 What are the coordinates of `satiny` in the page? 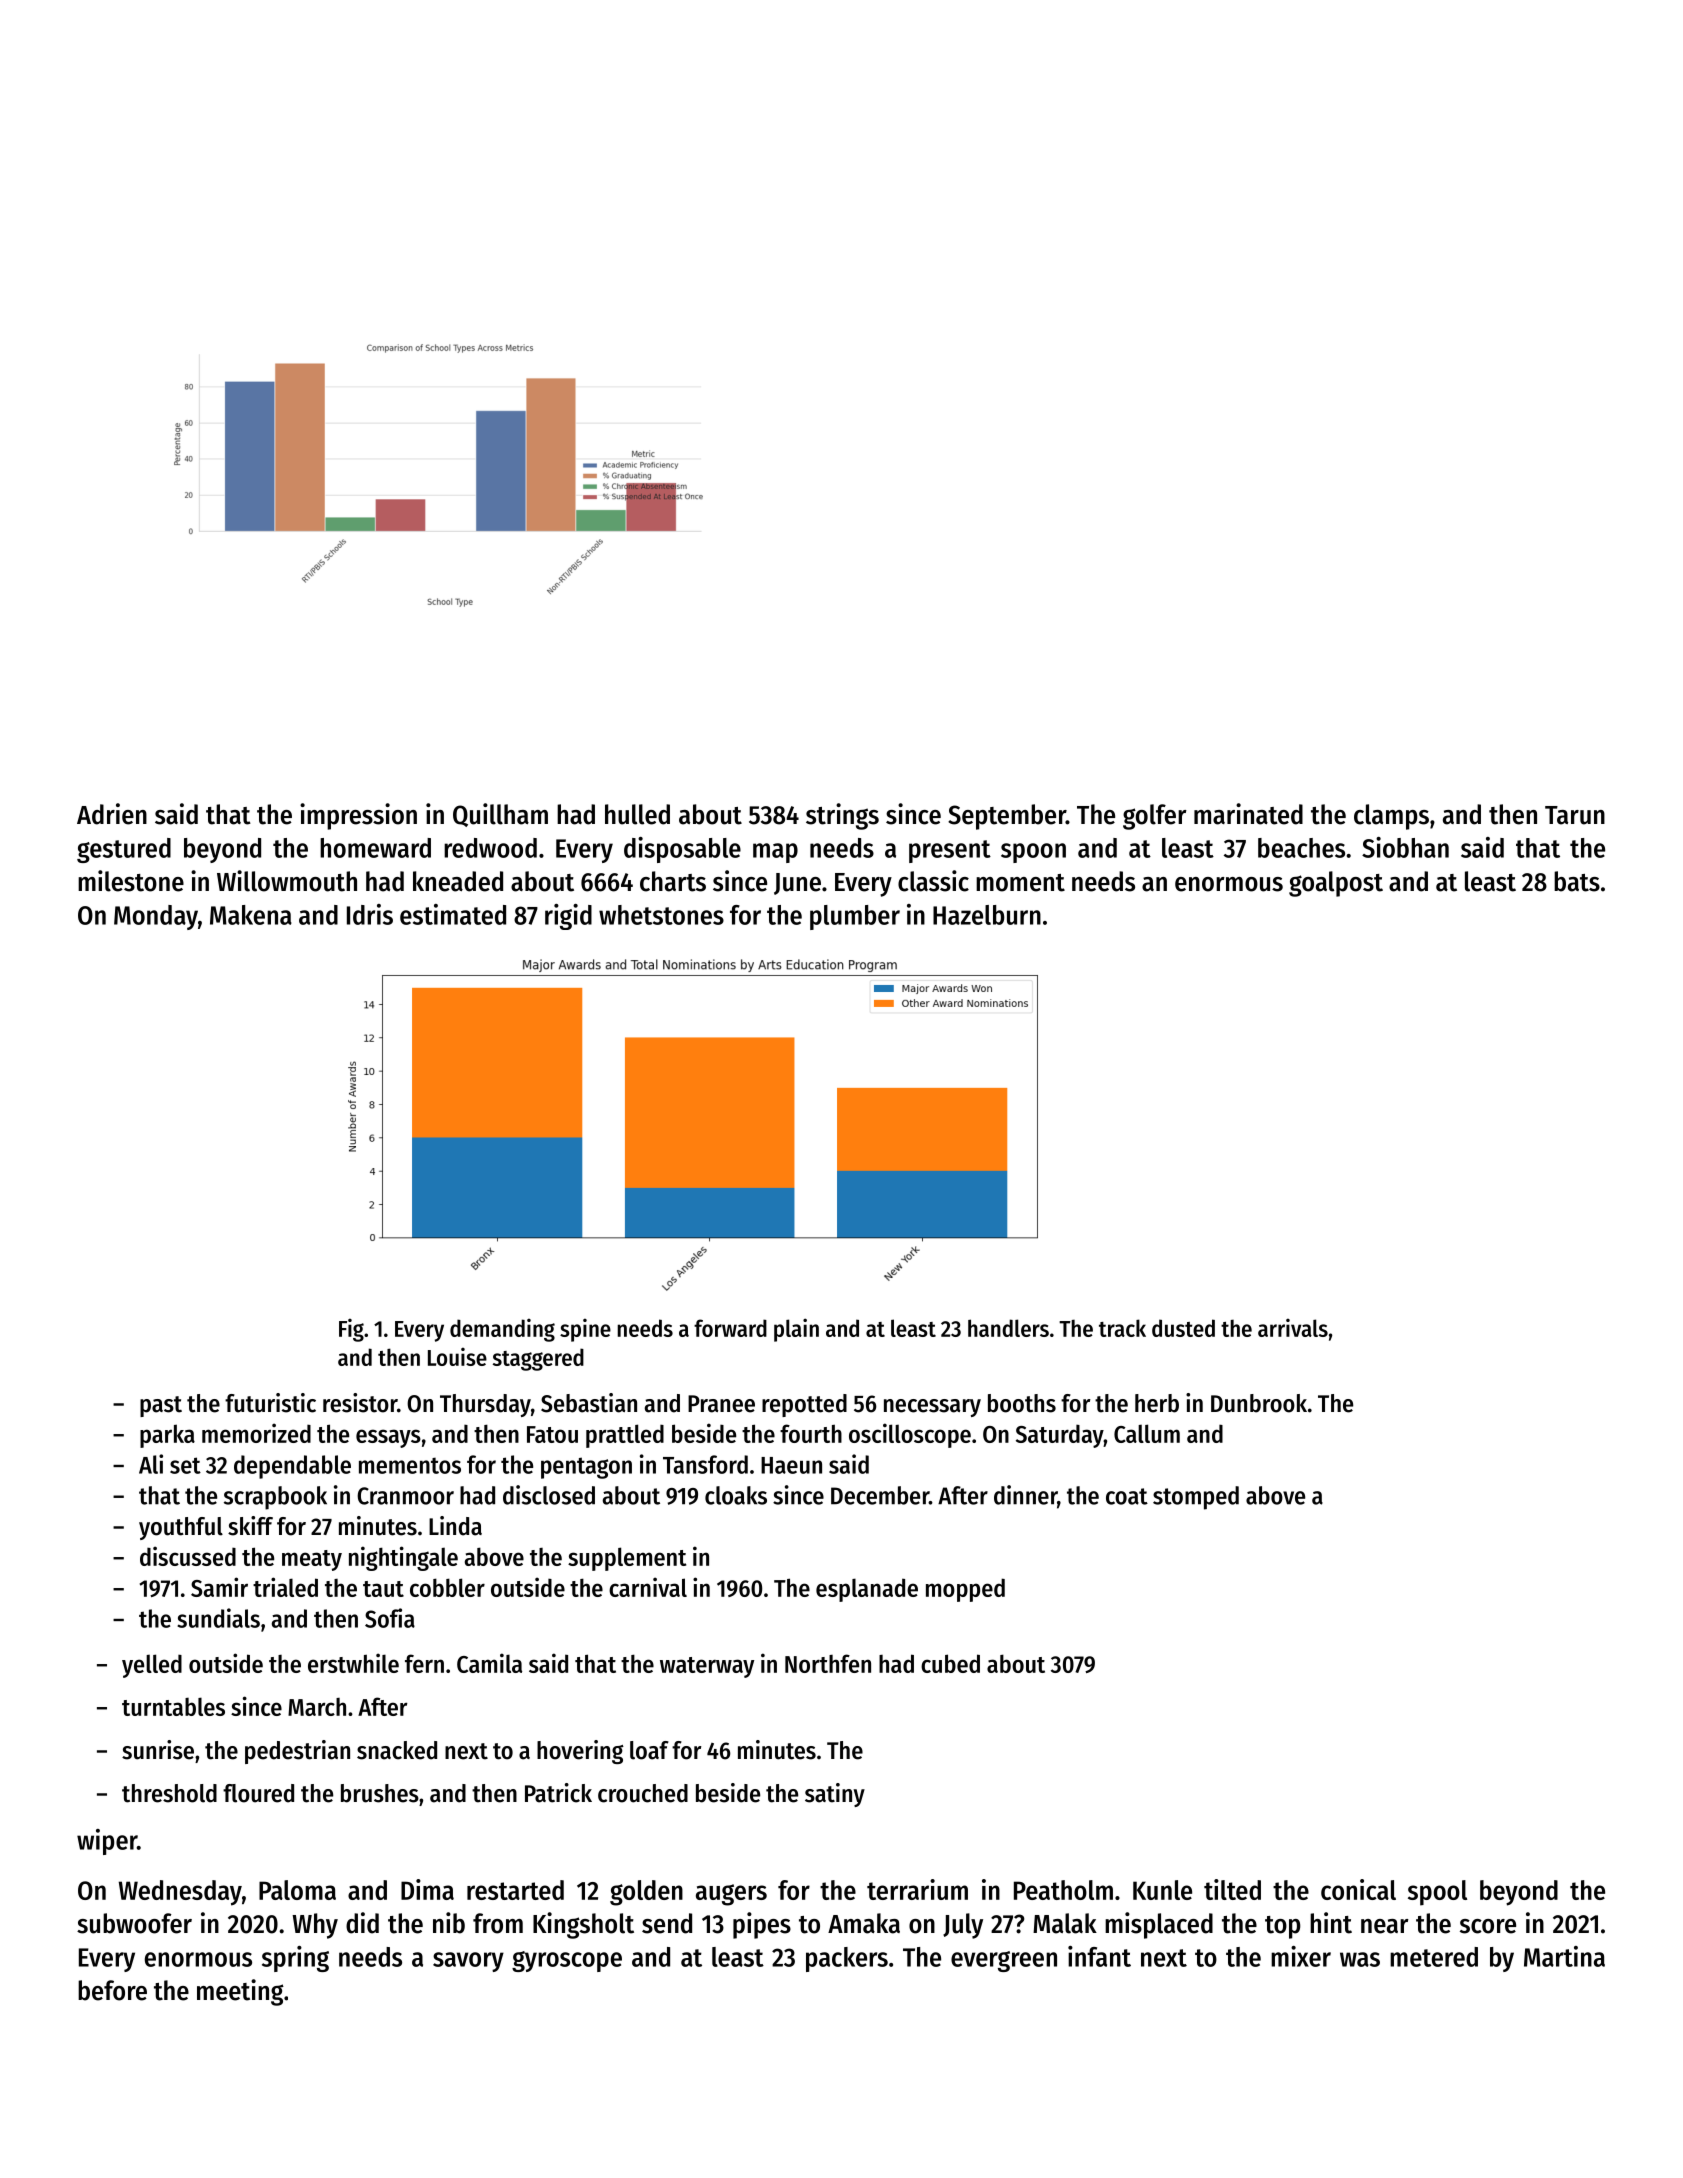 It's located at (835, 1795).
